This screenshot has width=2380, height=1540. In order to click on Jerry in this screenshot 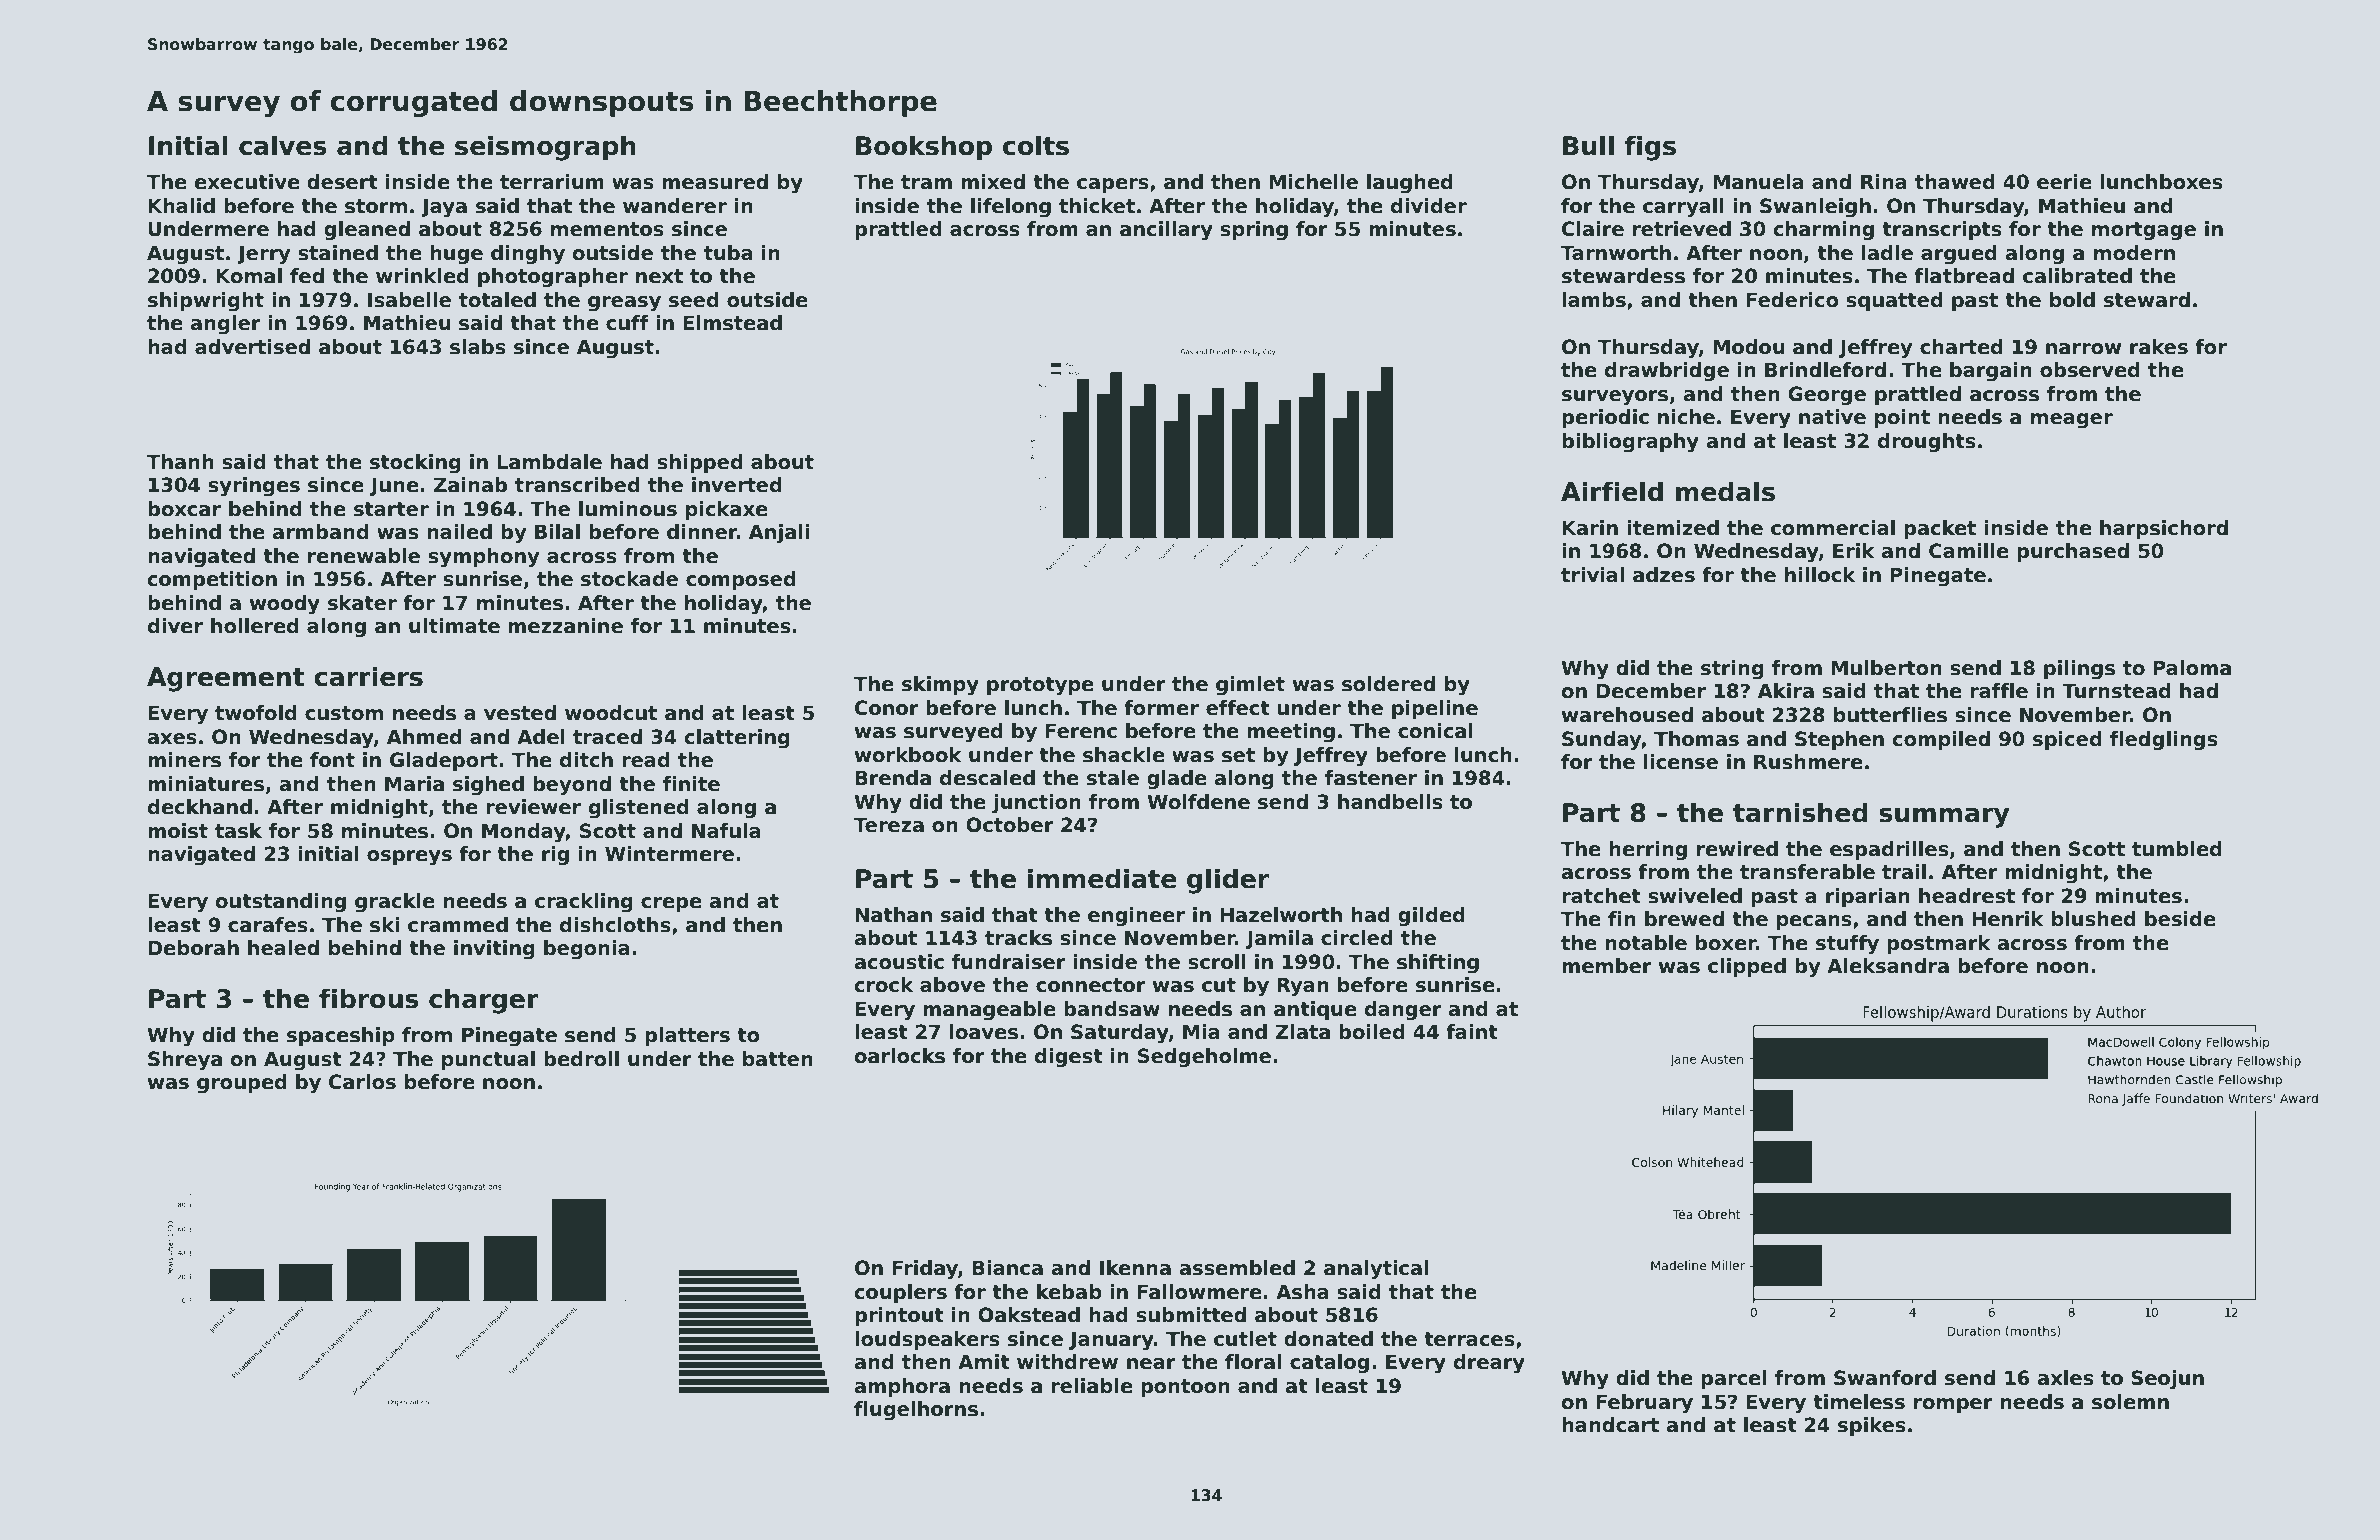, I will do `click(263, 255)`.
